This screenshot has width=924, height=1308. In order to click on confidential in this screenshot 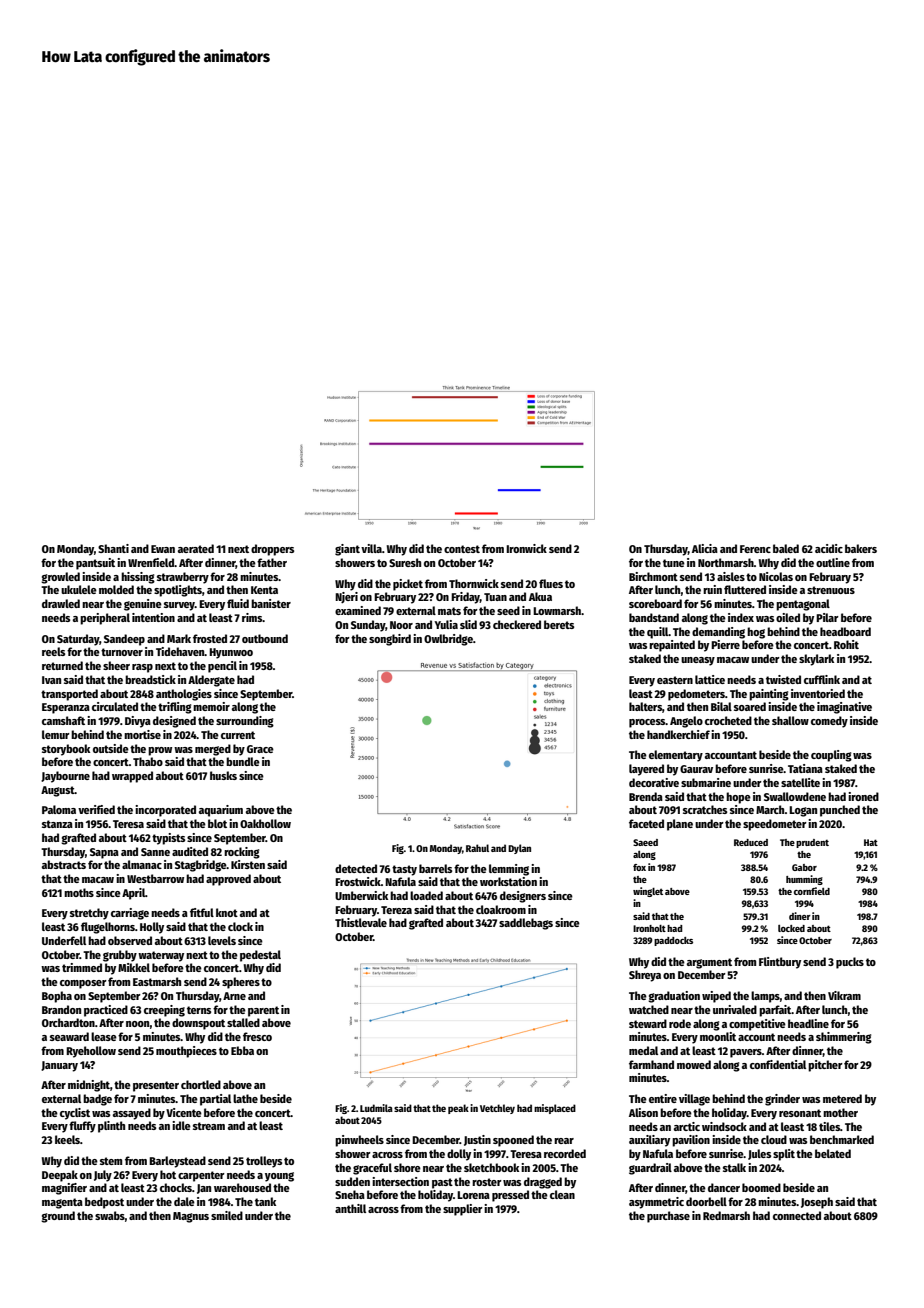, I will do `click(778, 1064)`.
